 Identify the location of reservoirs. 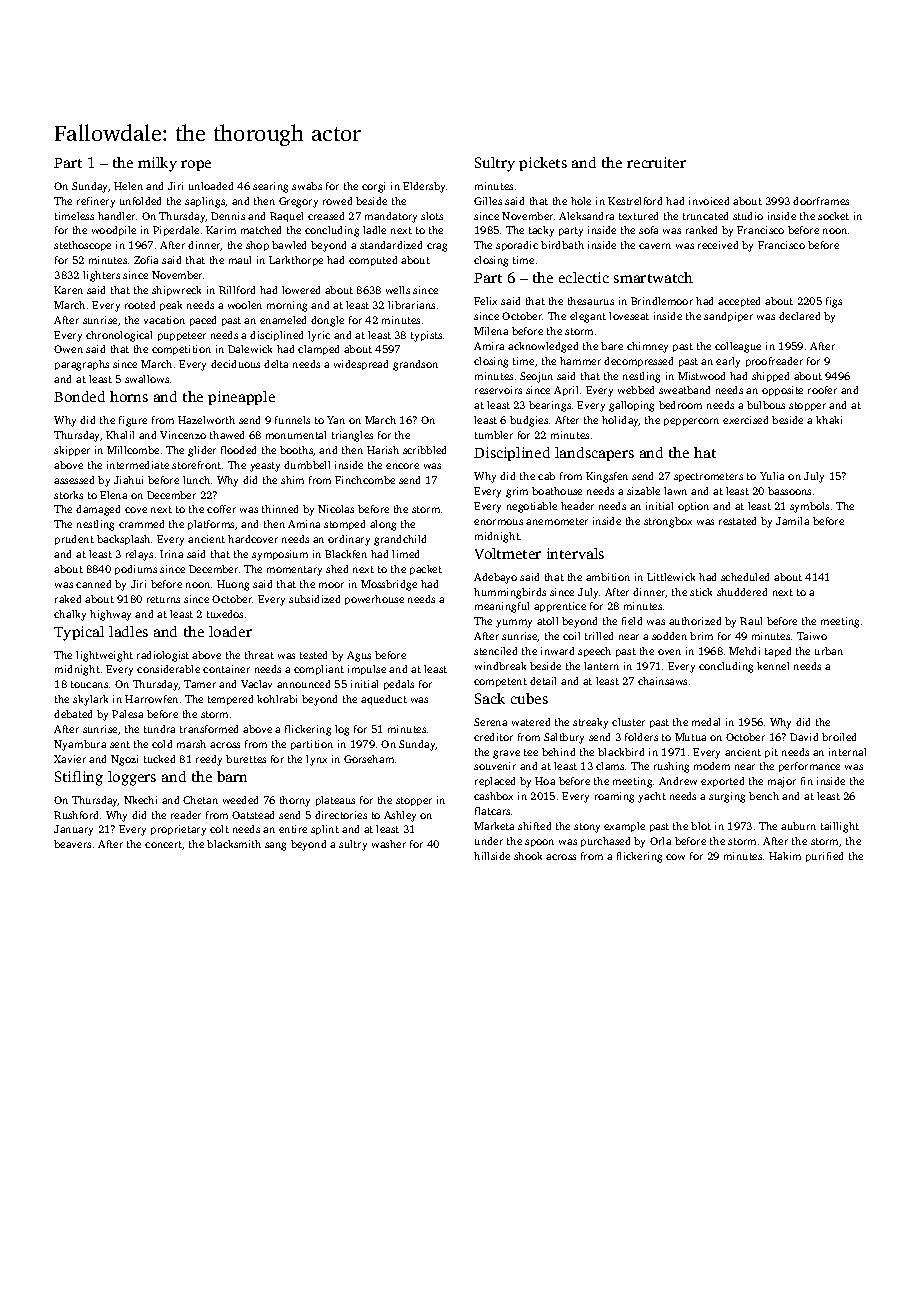
(498, 390).
